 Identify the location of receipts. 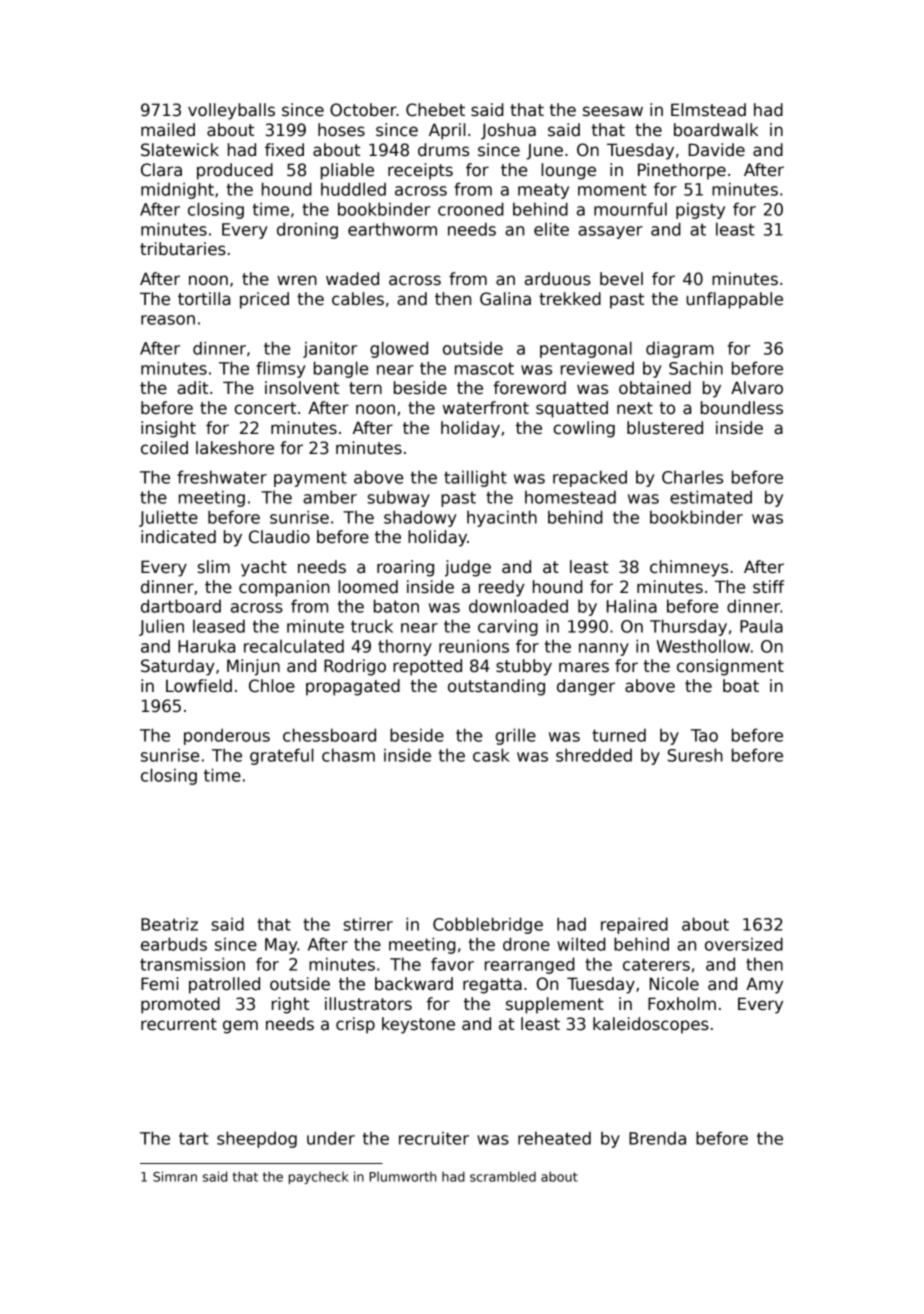
(420, 171).
